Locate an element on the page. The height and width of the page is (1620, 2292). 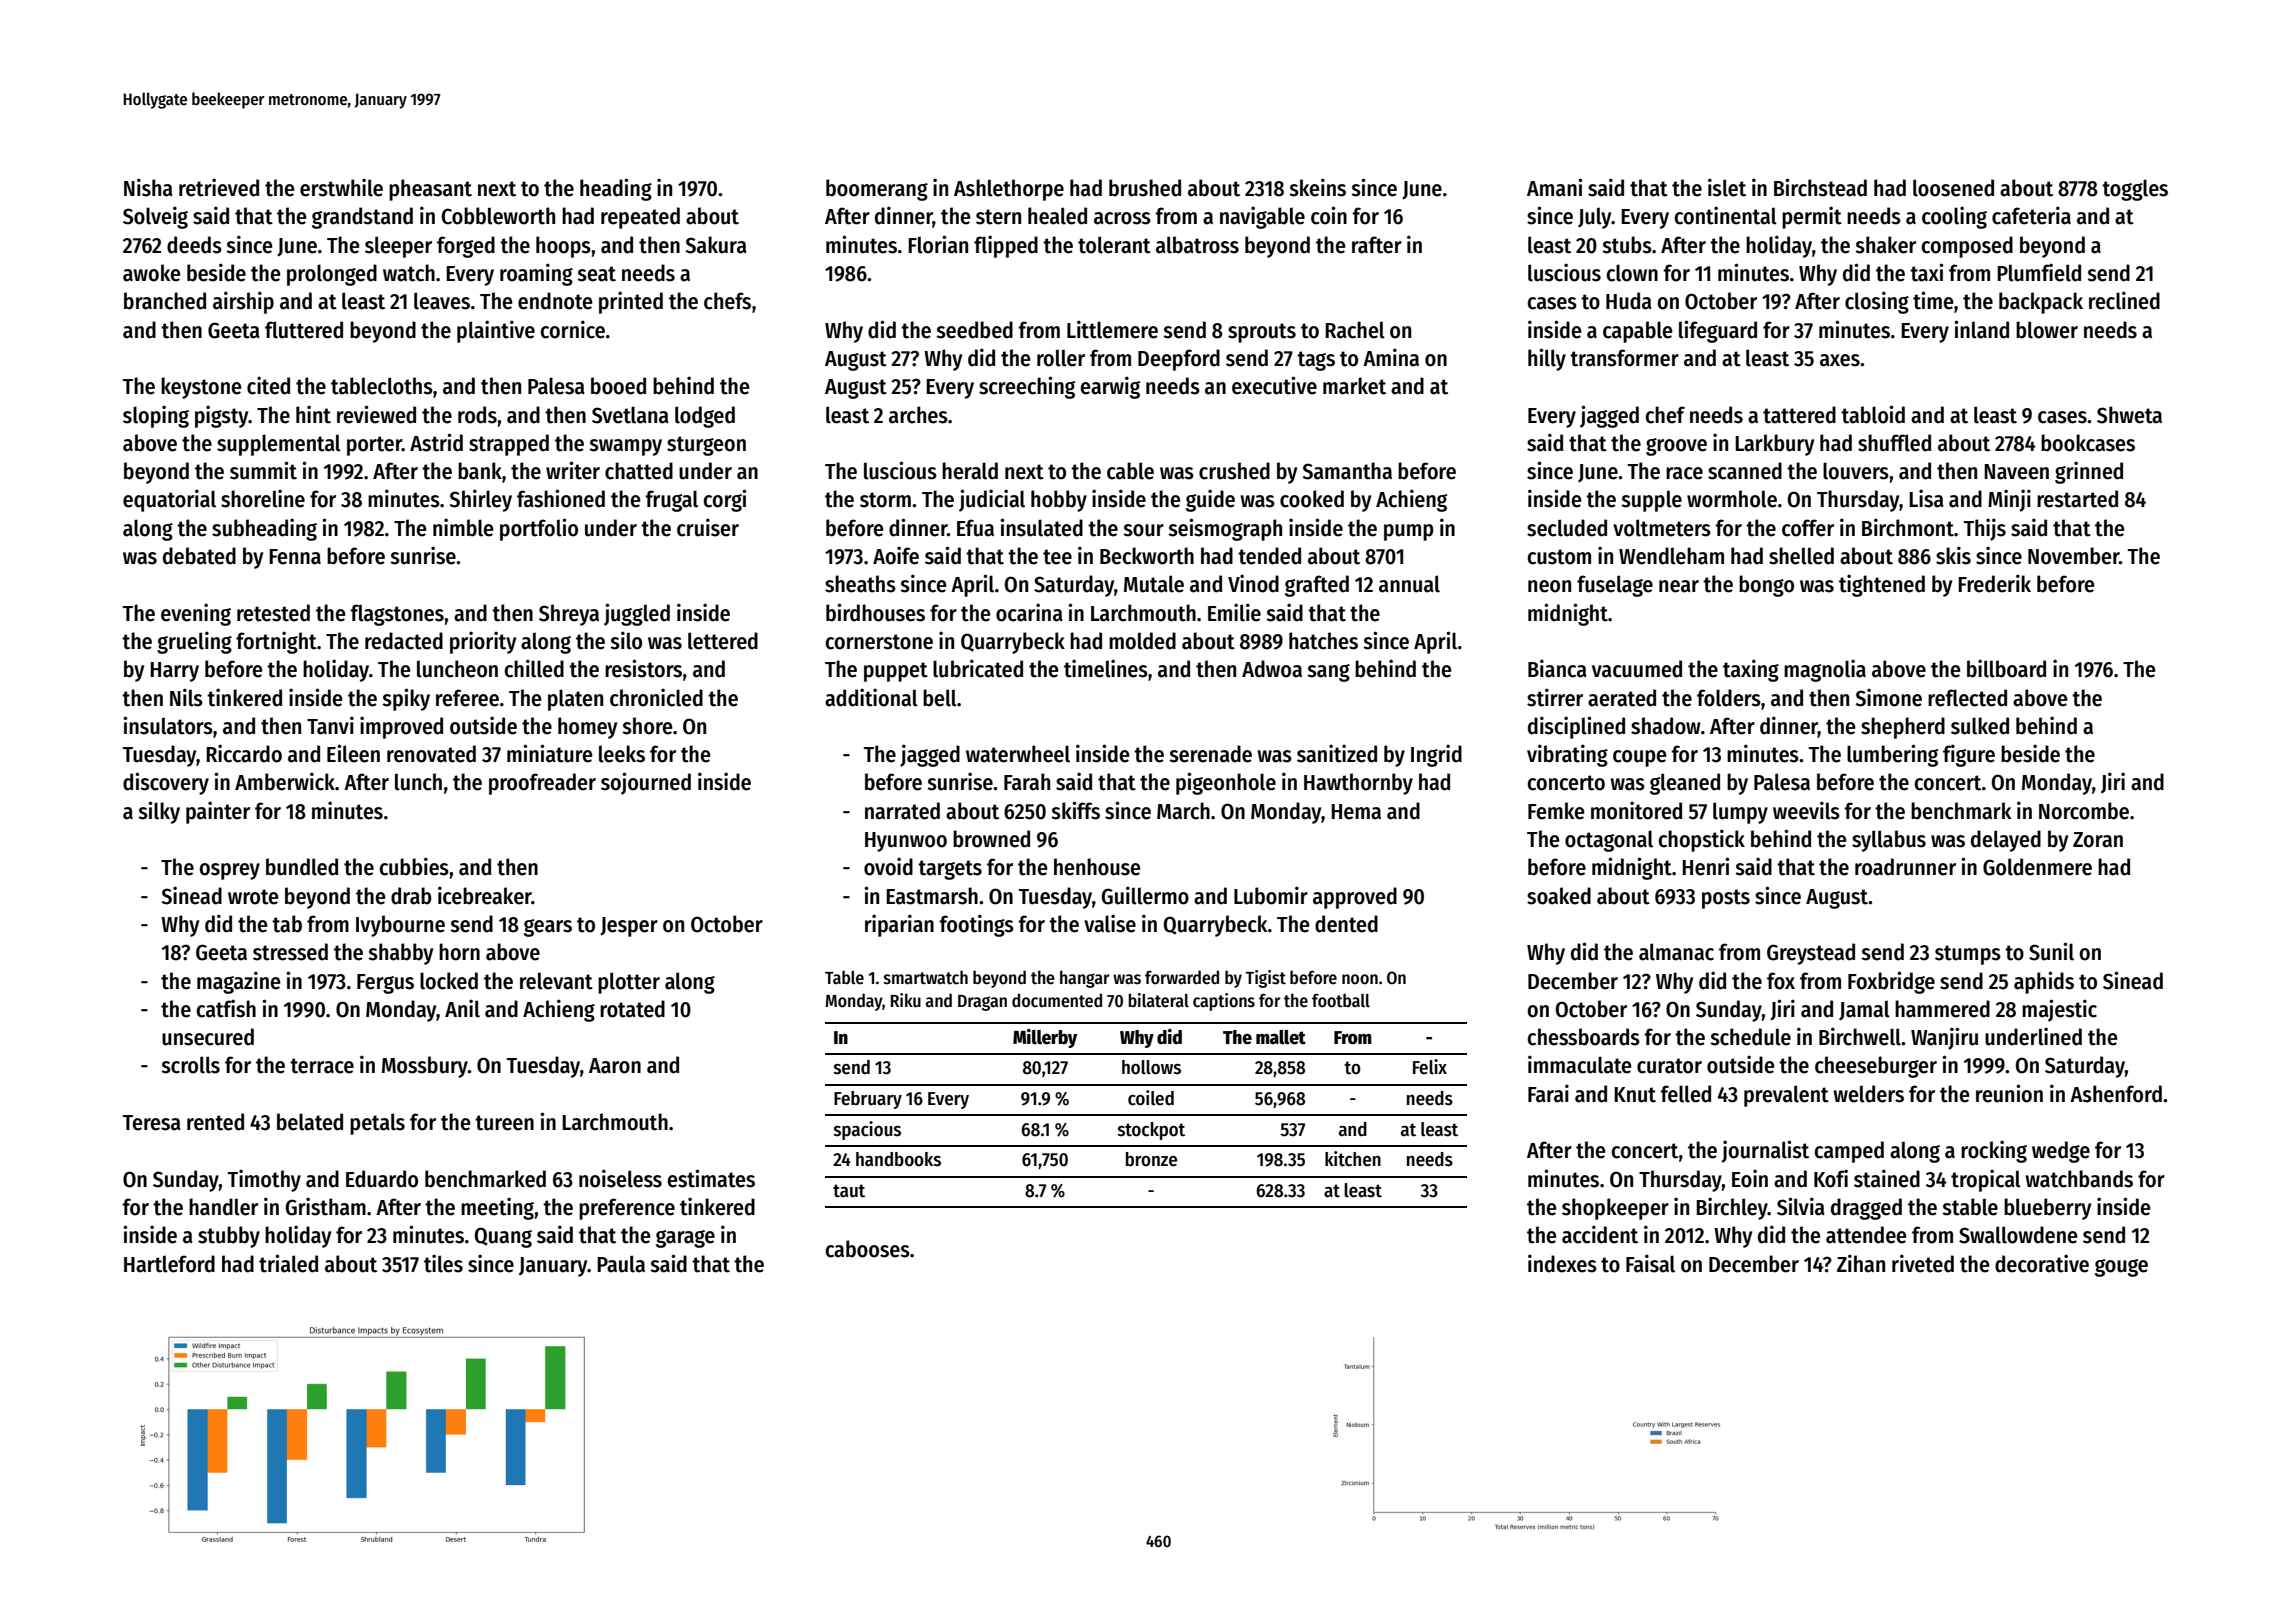
indexes is located at coordinates (1562, 1263).
